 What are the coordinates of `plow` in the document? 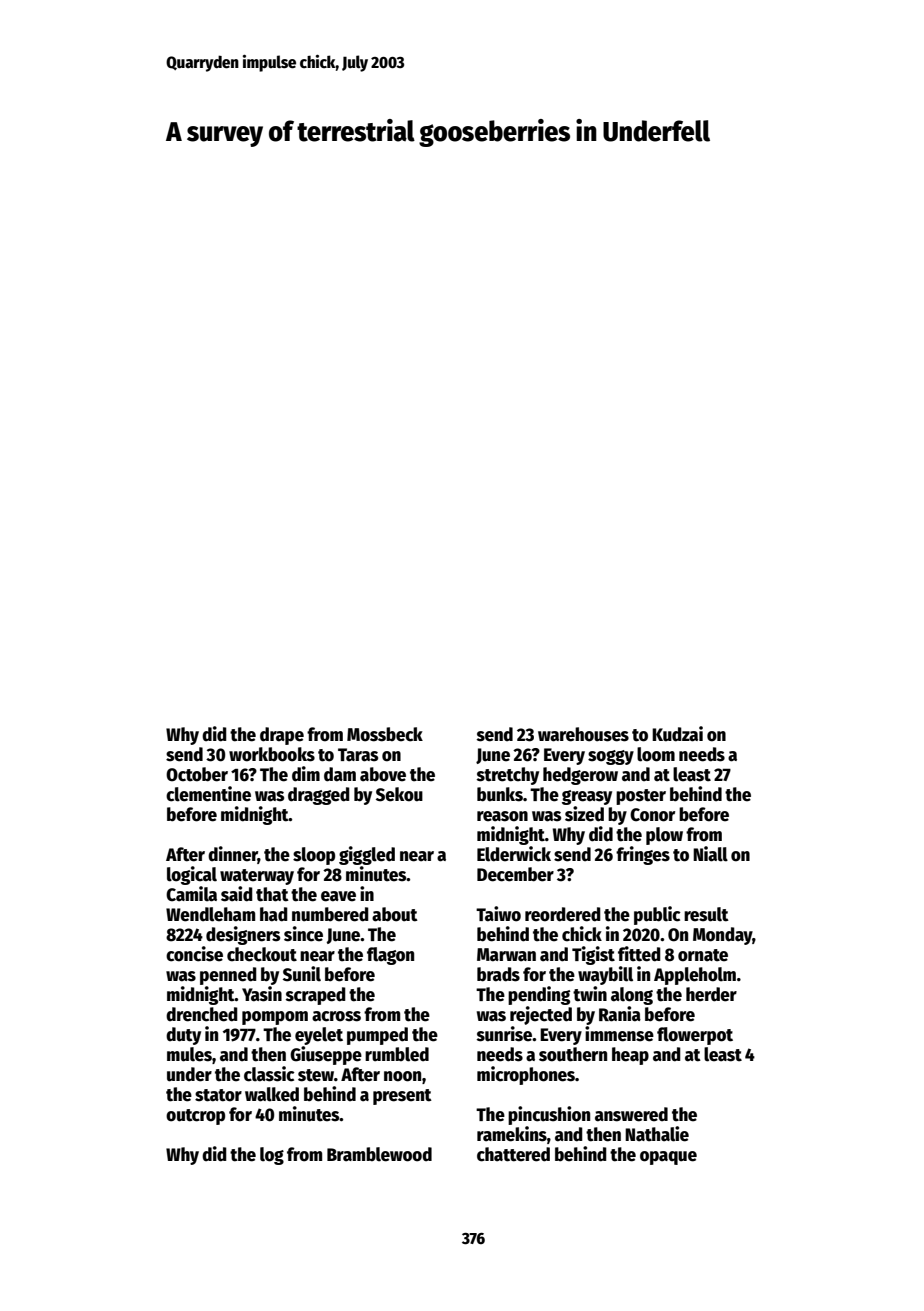 It's located at (664, 836).
